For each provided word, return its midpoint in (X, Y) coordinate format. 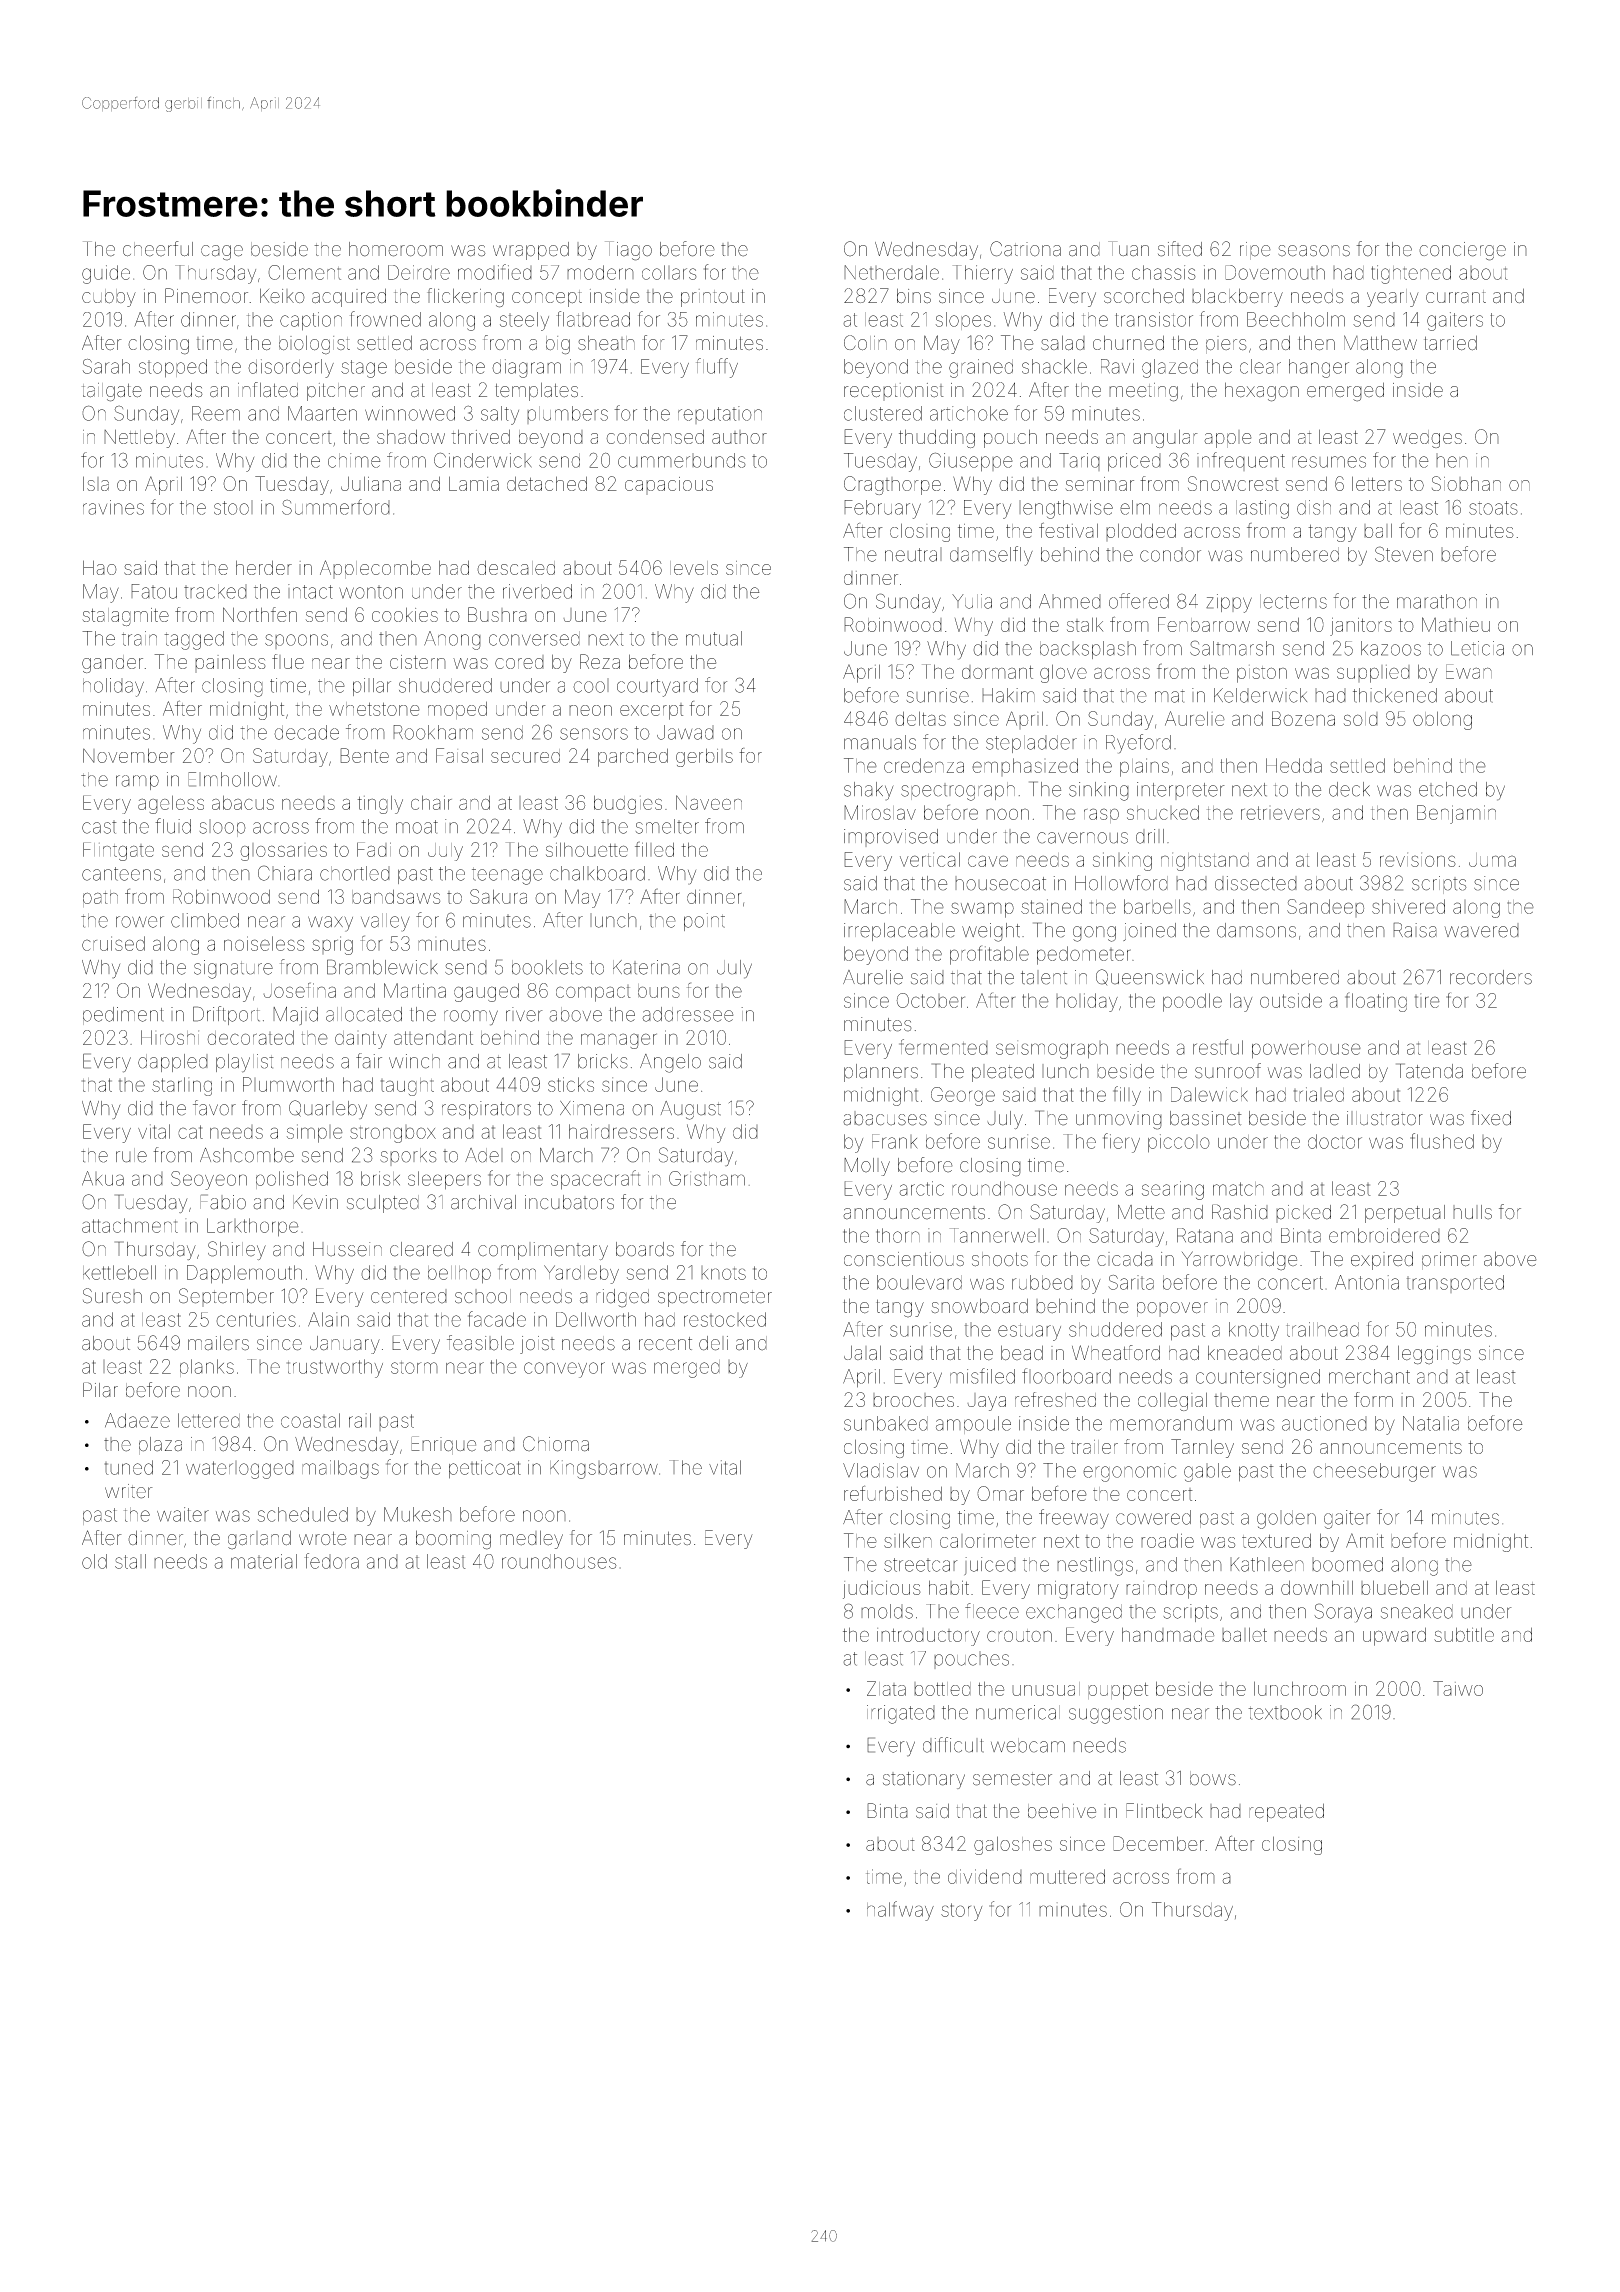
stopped (173, 368)
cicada (1125, 1259)
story (961, 1912)
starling (182, 1086)
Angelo (670, 1063)
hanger (1319, 368)
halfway (900, 1911)
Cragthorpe (892, 485)
